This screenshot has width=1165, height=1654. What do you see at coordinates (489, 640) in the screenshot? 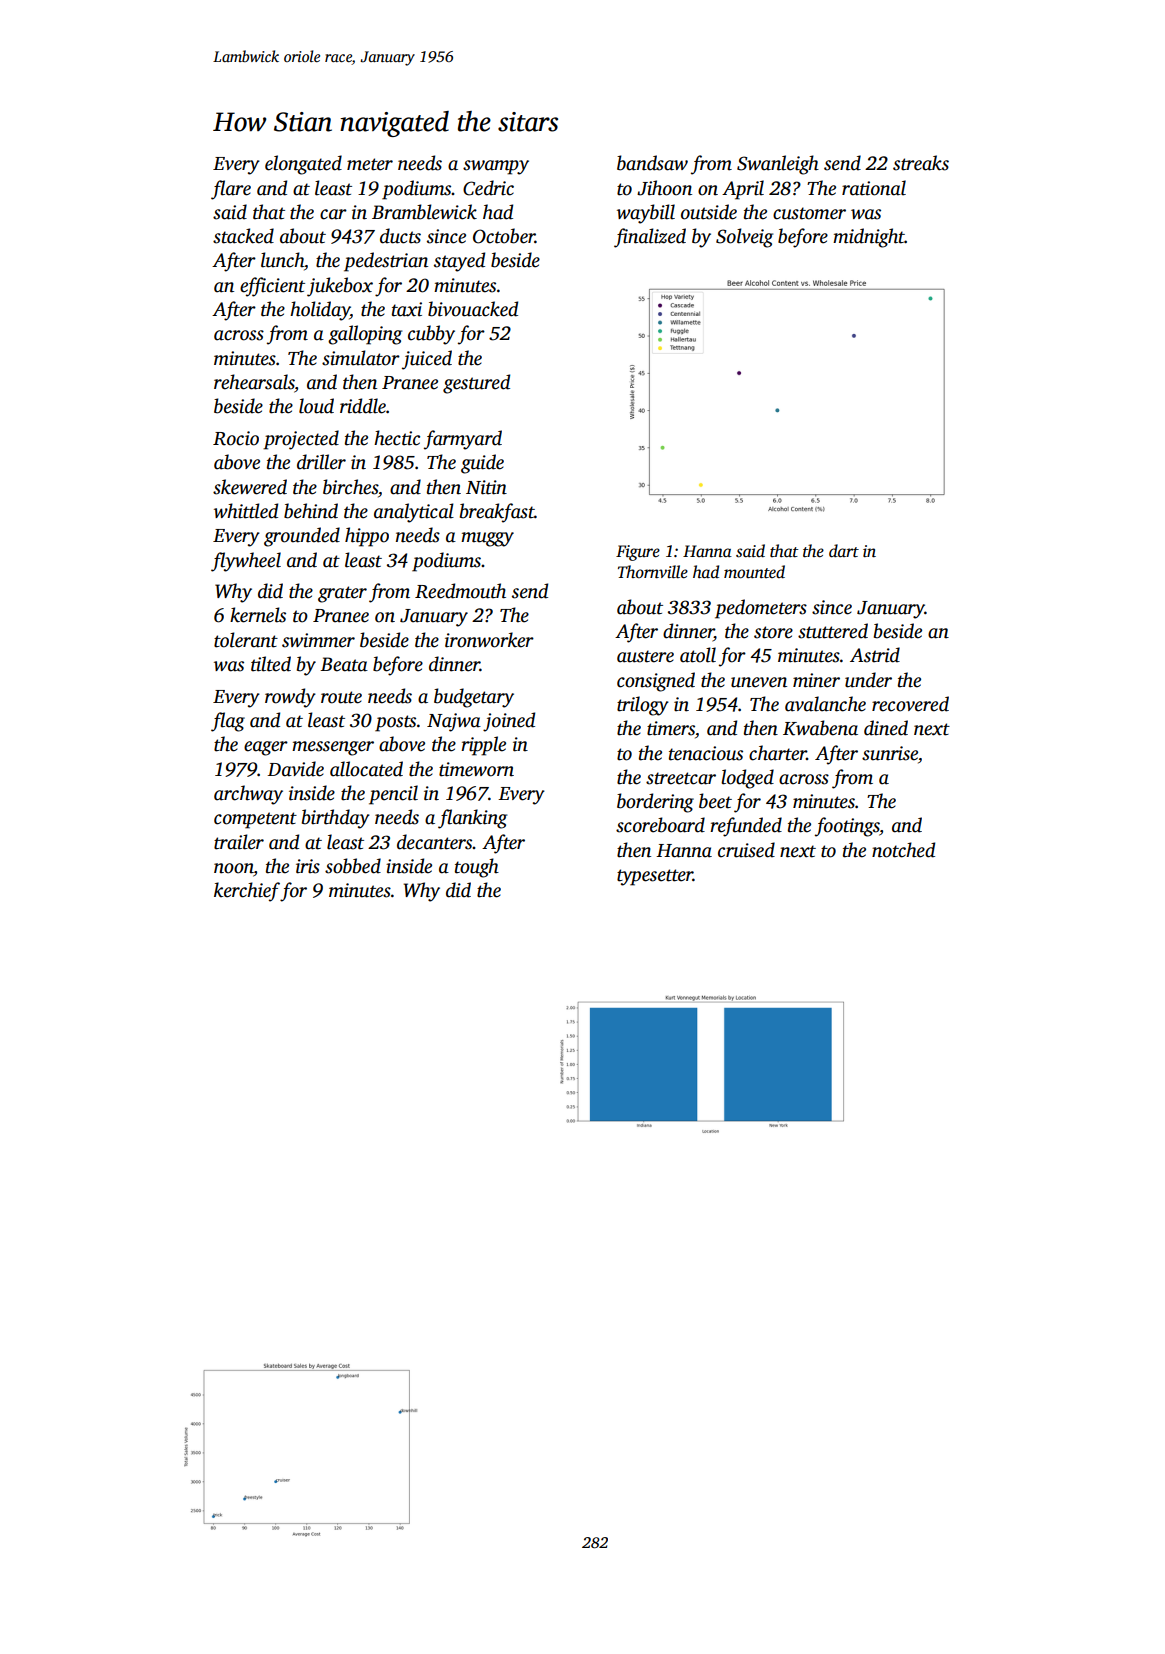
I see `ironworker` at bounding box center [489, 640].
